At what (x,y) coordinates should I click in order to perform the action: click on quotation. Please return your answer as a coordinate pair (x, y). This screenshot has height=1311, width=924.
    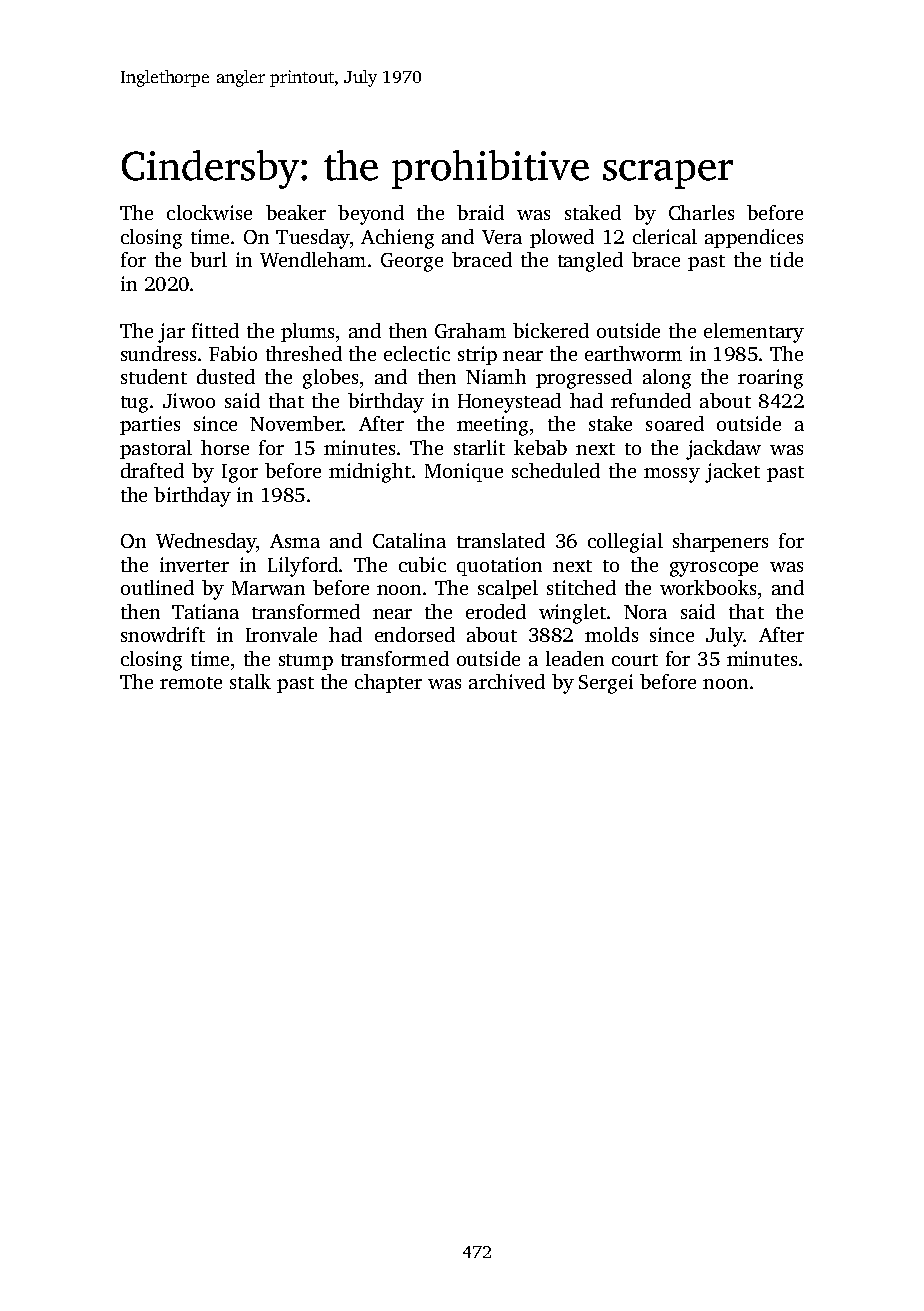
    Looking at the image, I should click on (499, 566).
